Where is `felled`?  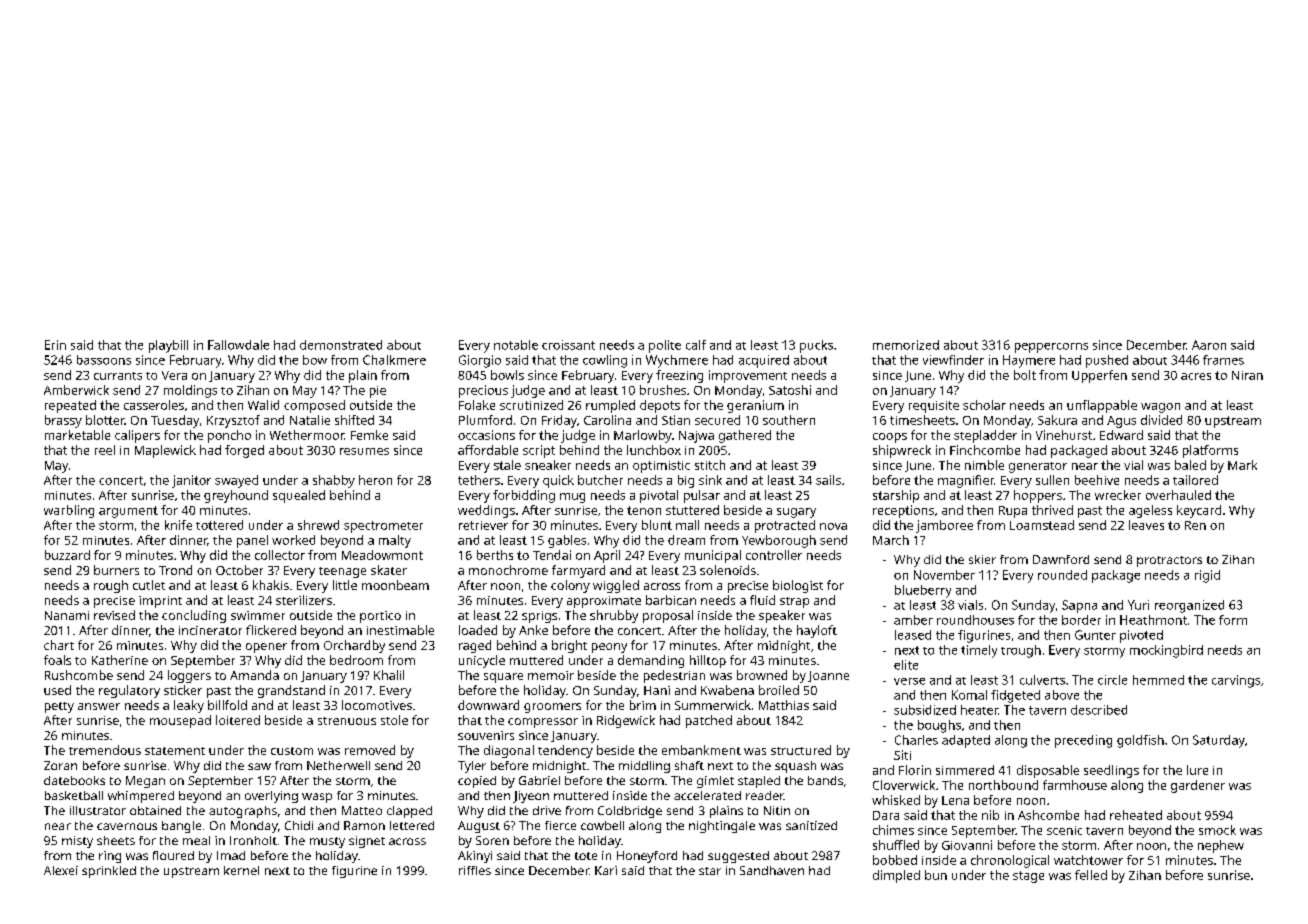
felled is located at coordinates (1091, 875).
